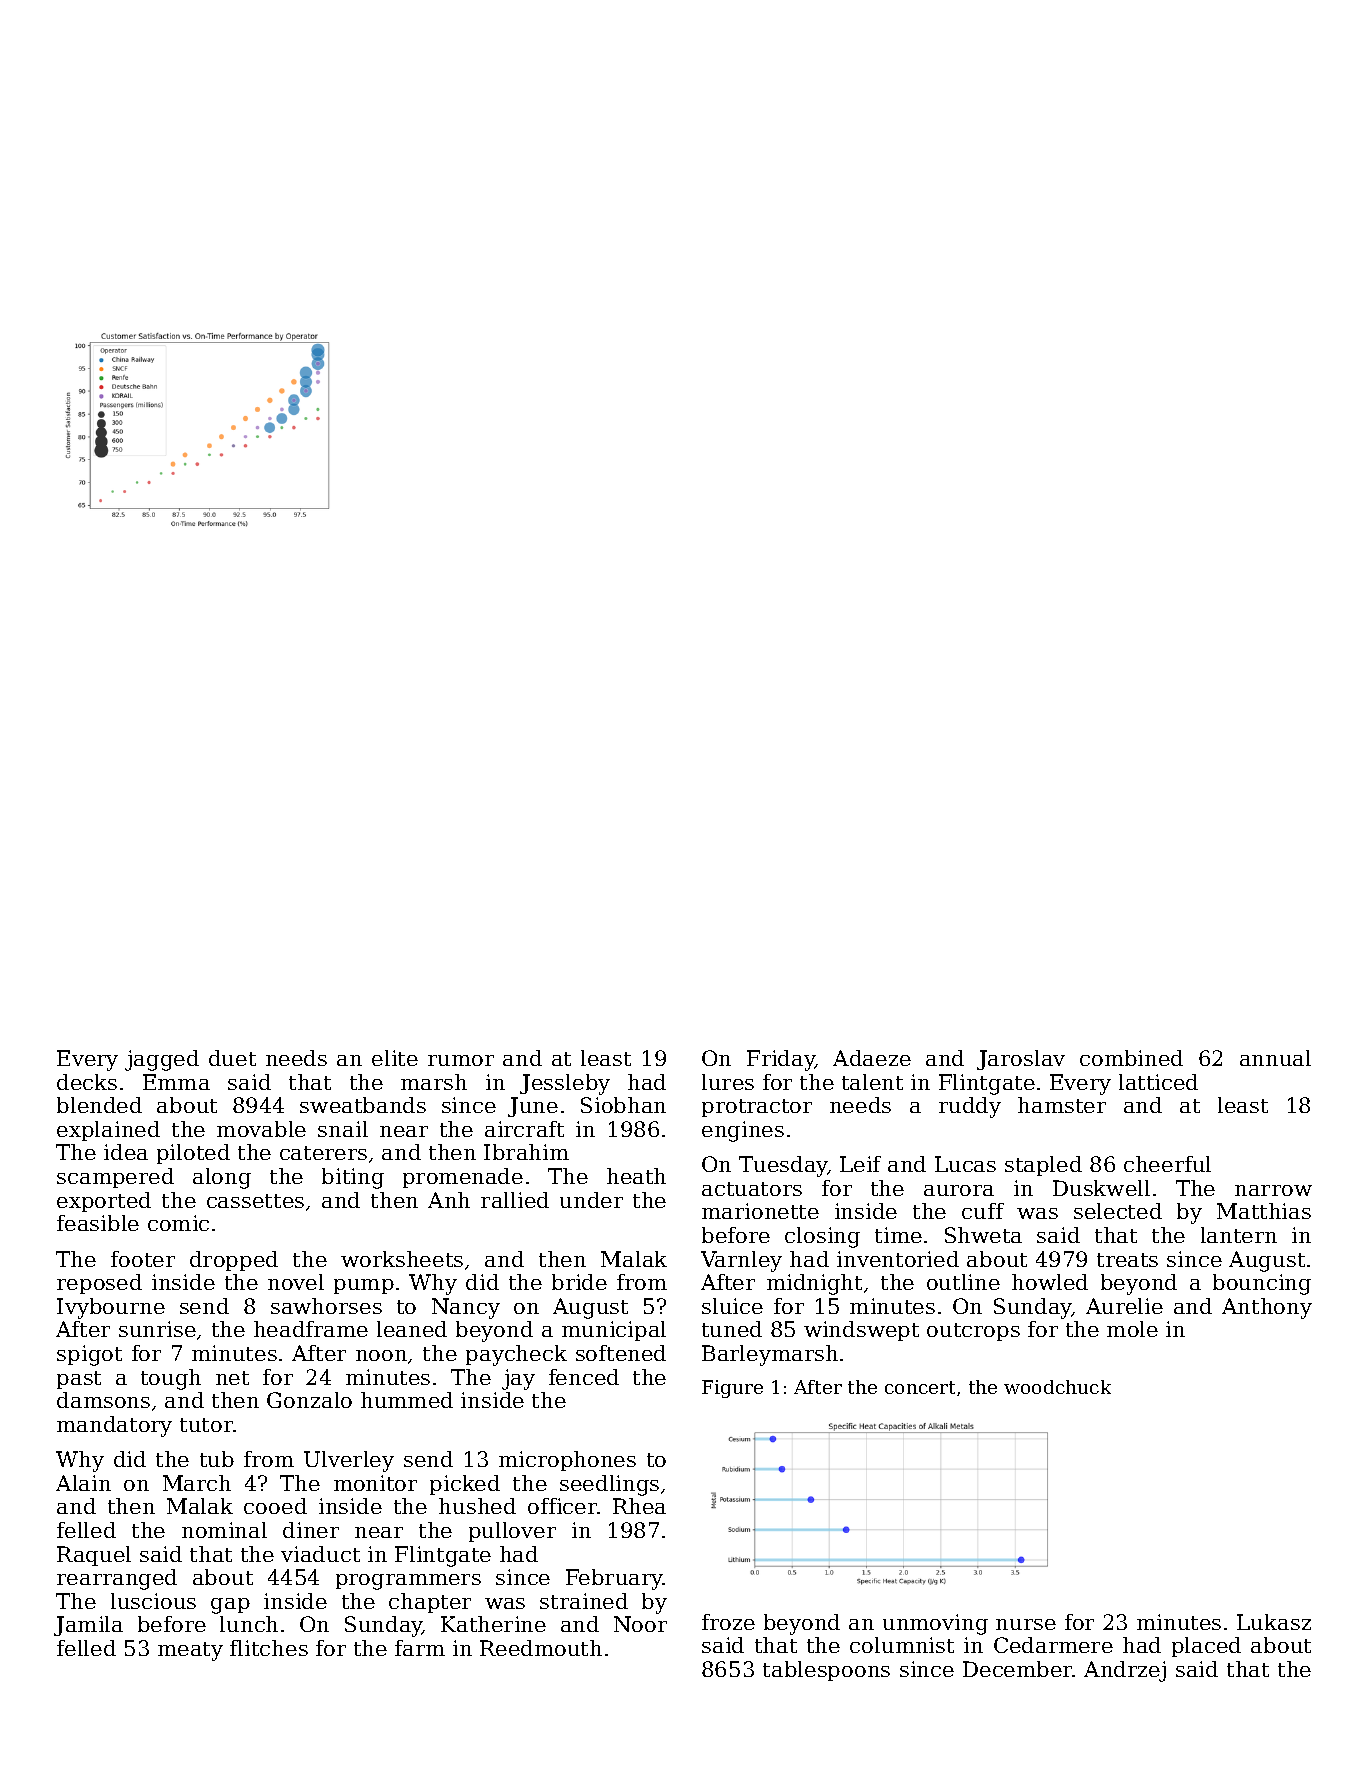  Describe the element at coordinates (461, 1060) in the image. I see `rumor` at that location.
